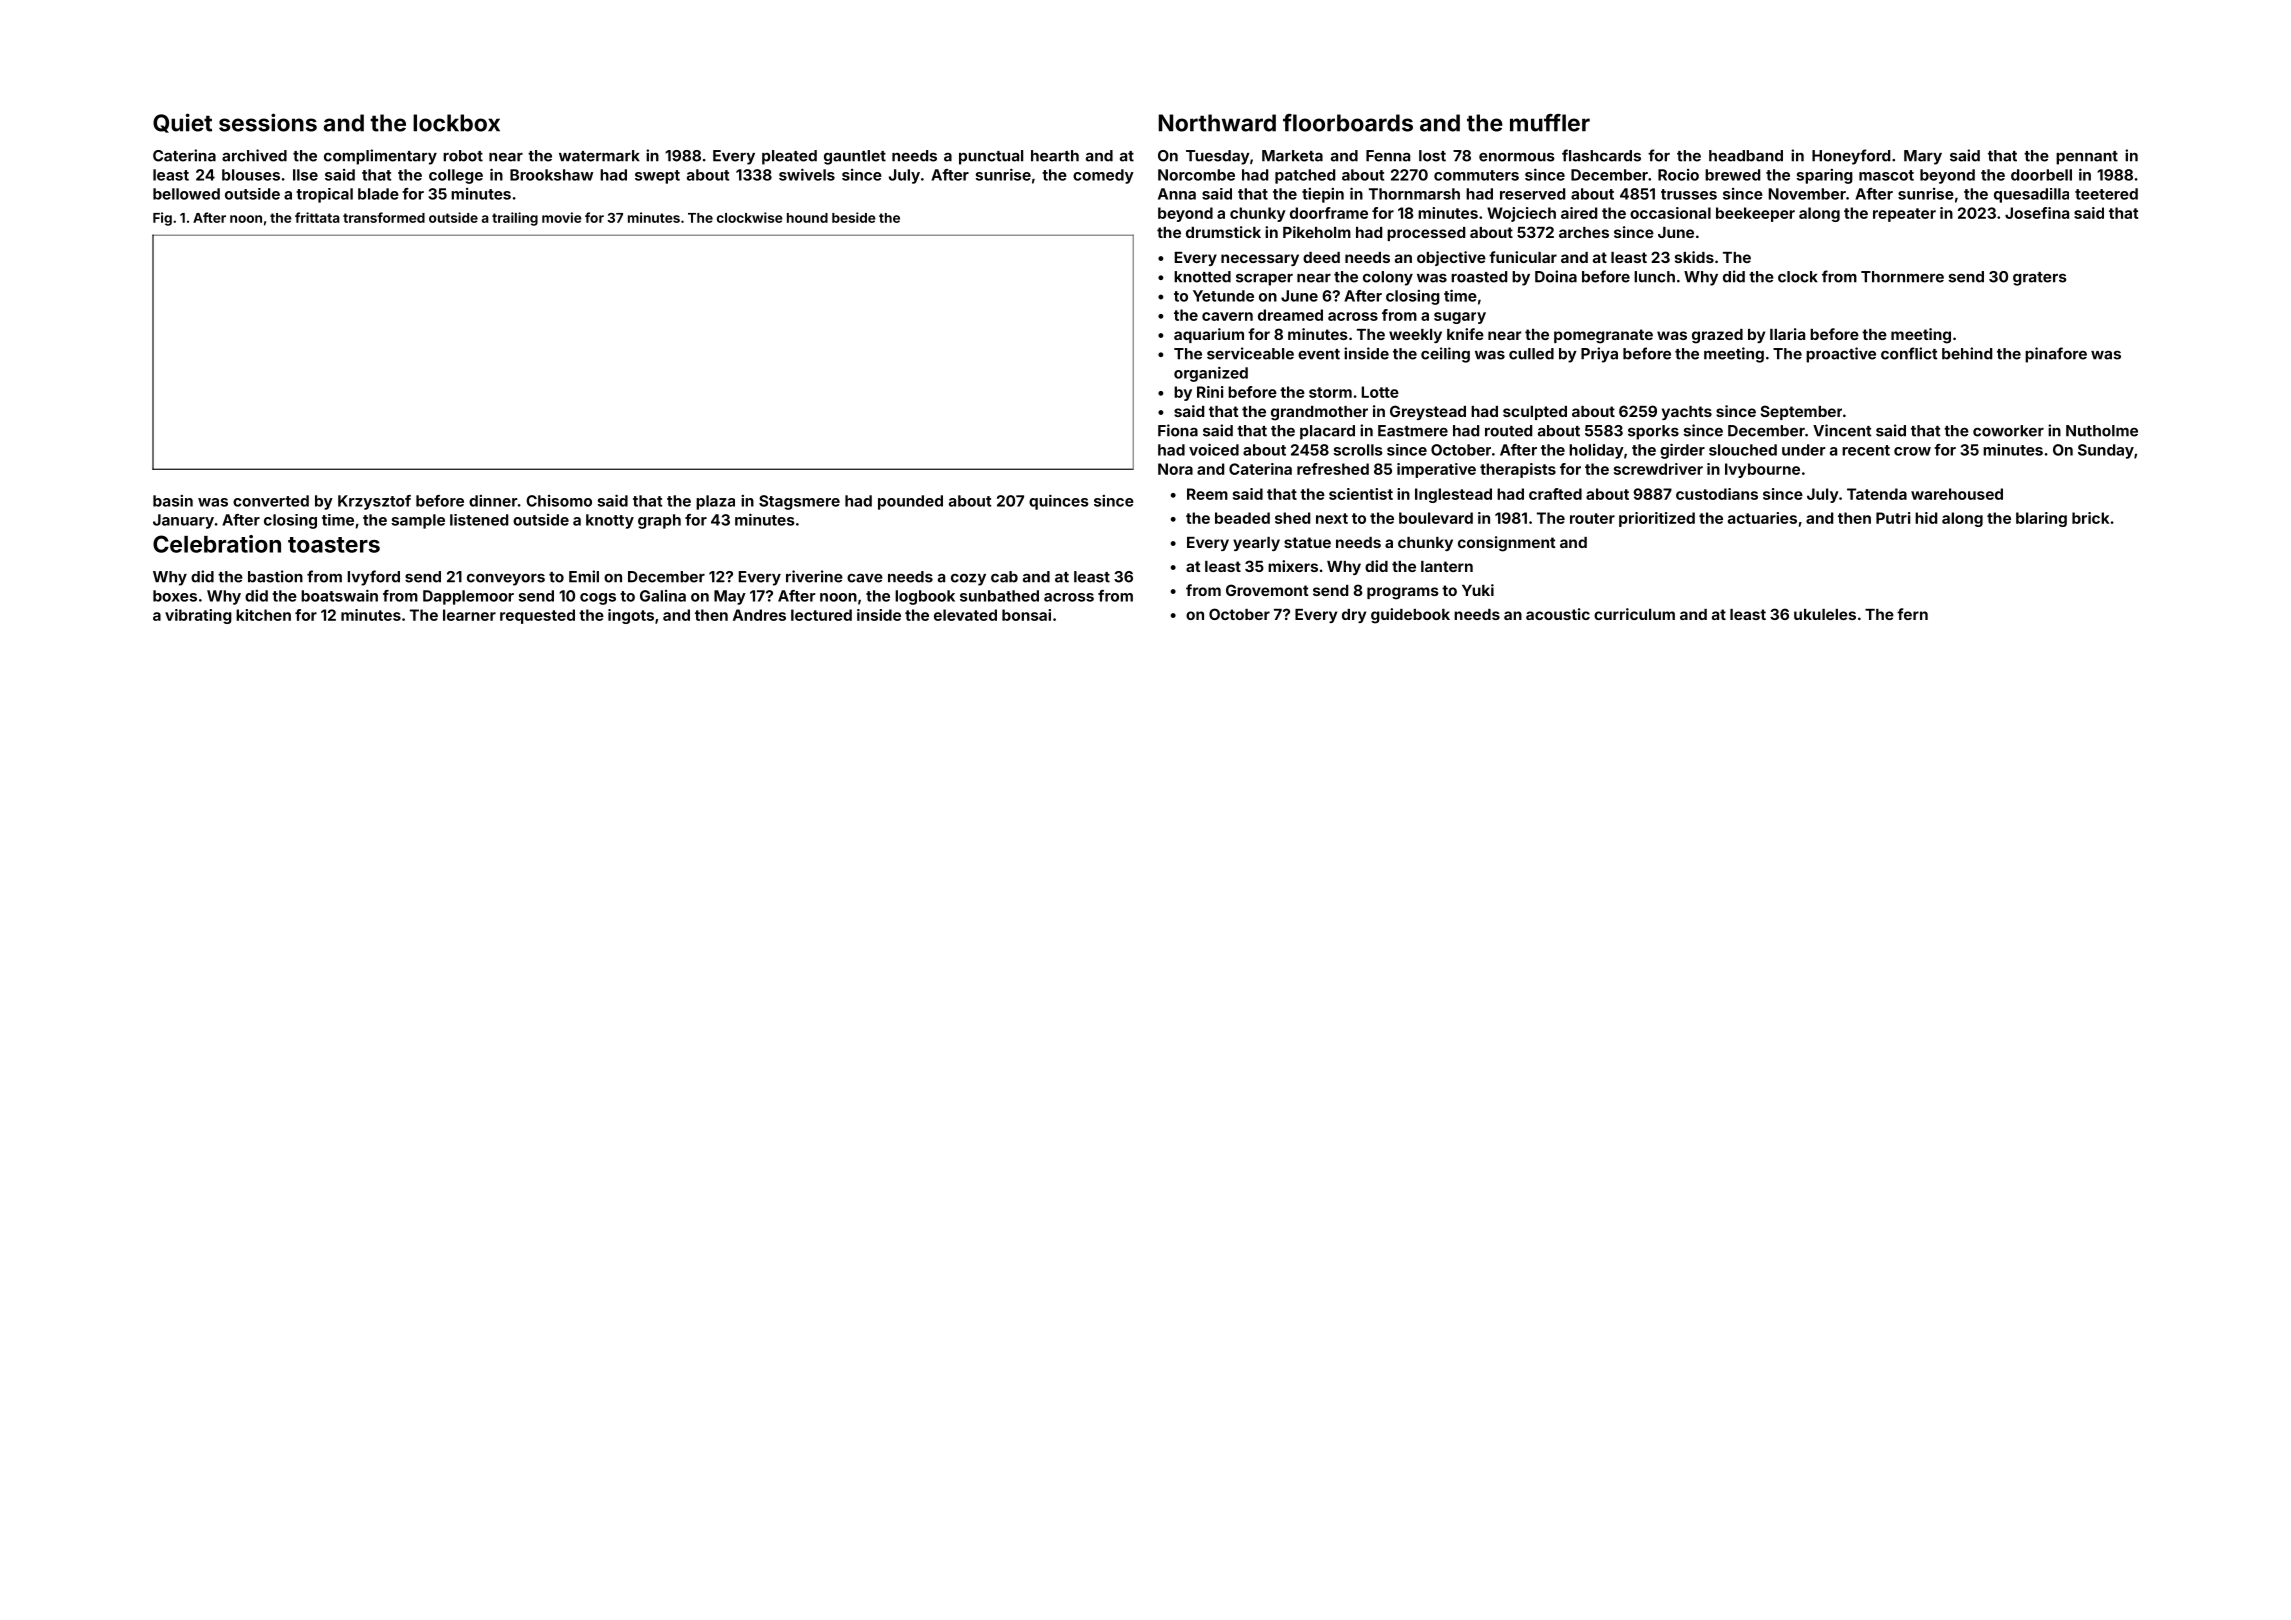 This screenshot has height=1620, width=2291. Describe the element at coordinates (469, 615) in the screenshot. I see `learner` at that location.
